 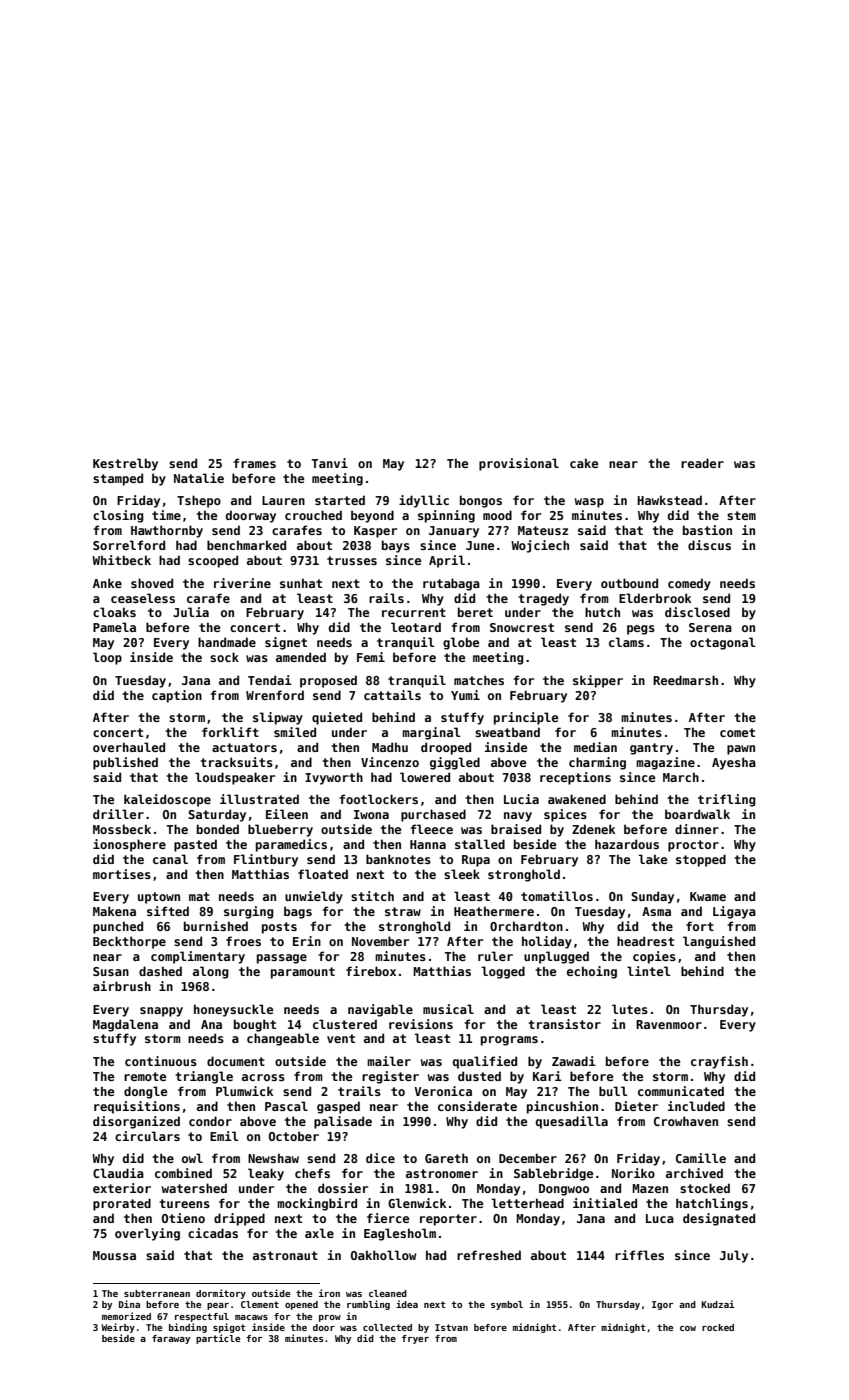 I want to click on stem, so click(x=741, y=515).
